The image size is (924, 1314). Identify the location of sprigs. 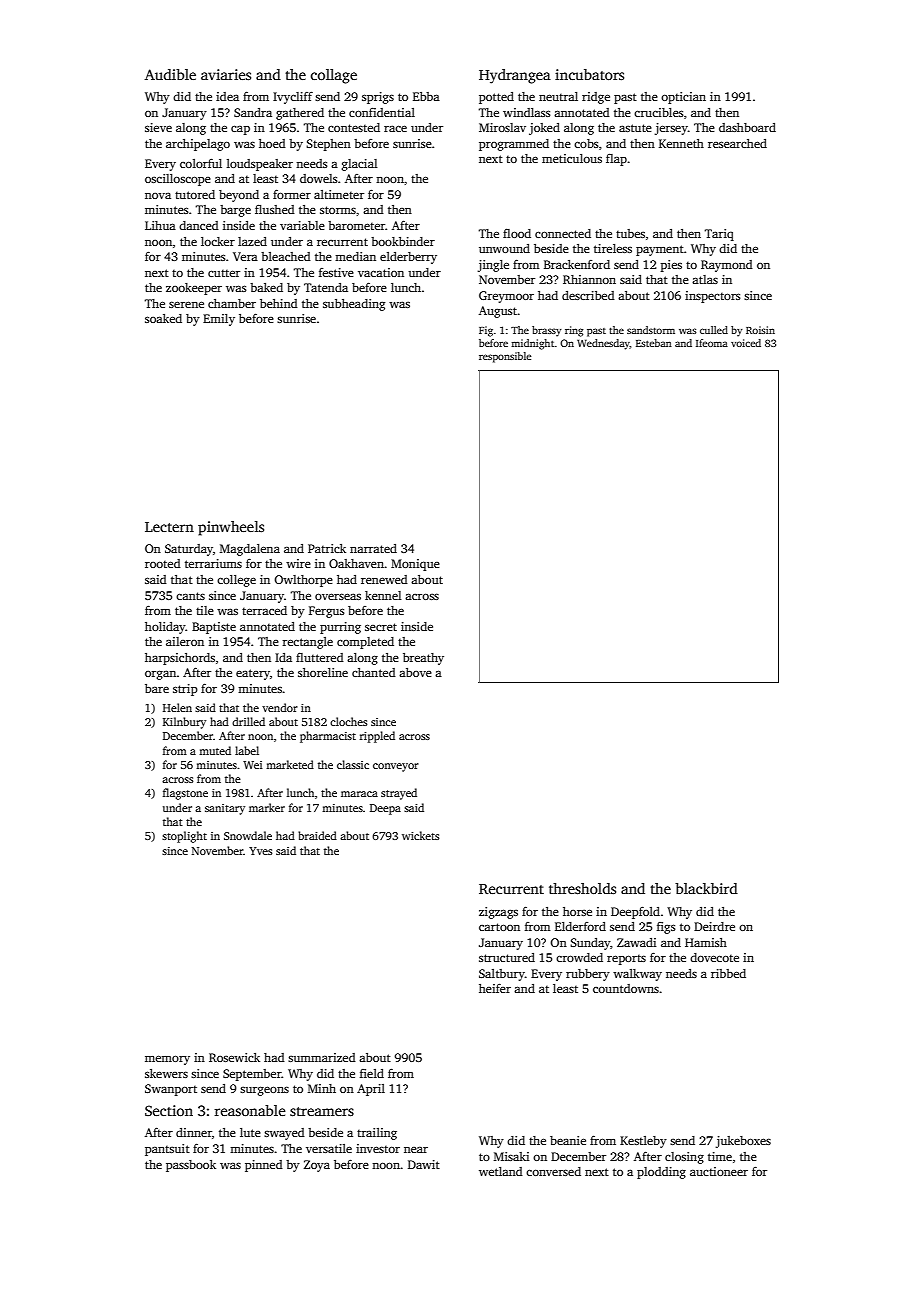
(378, 98).
